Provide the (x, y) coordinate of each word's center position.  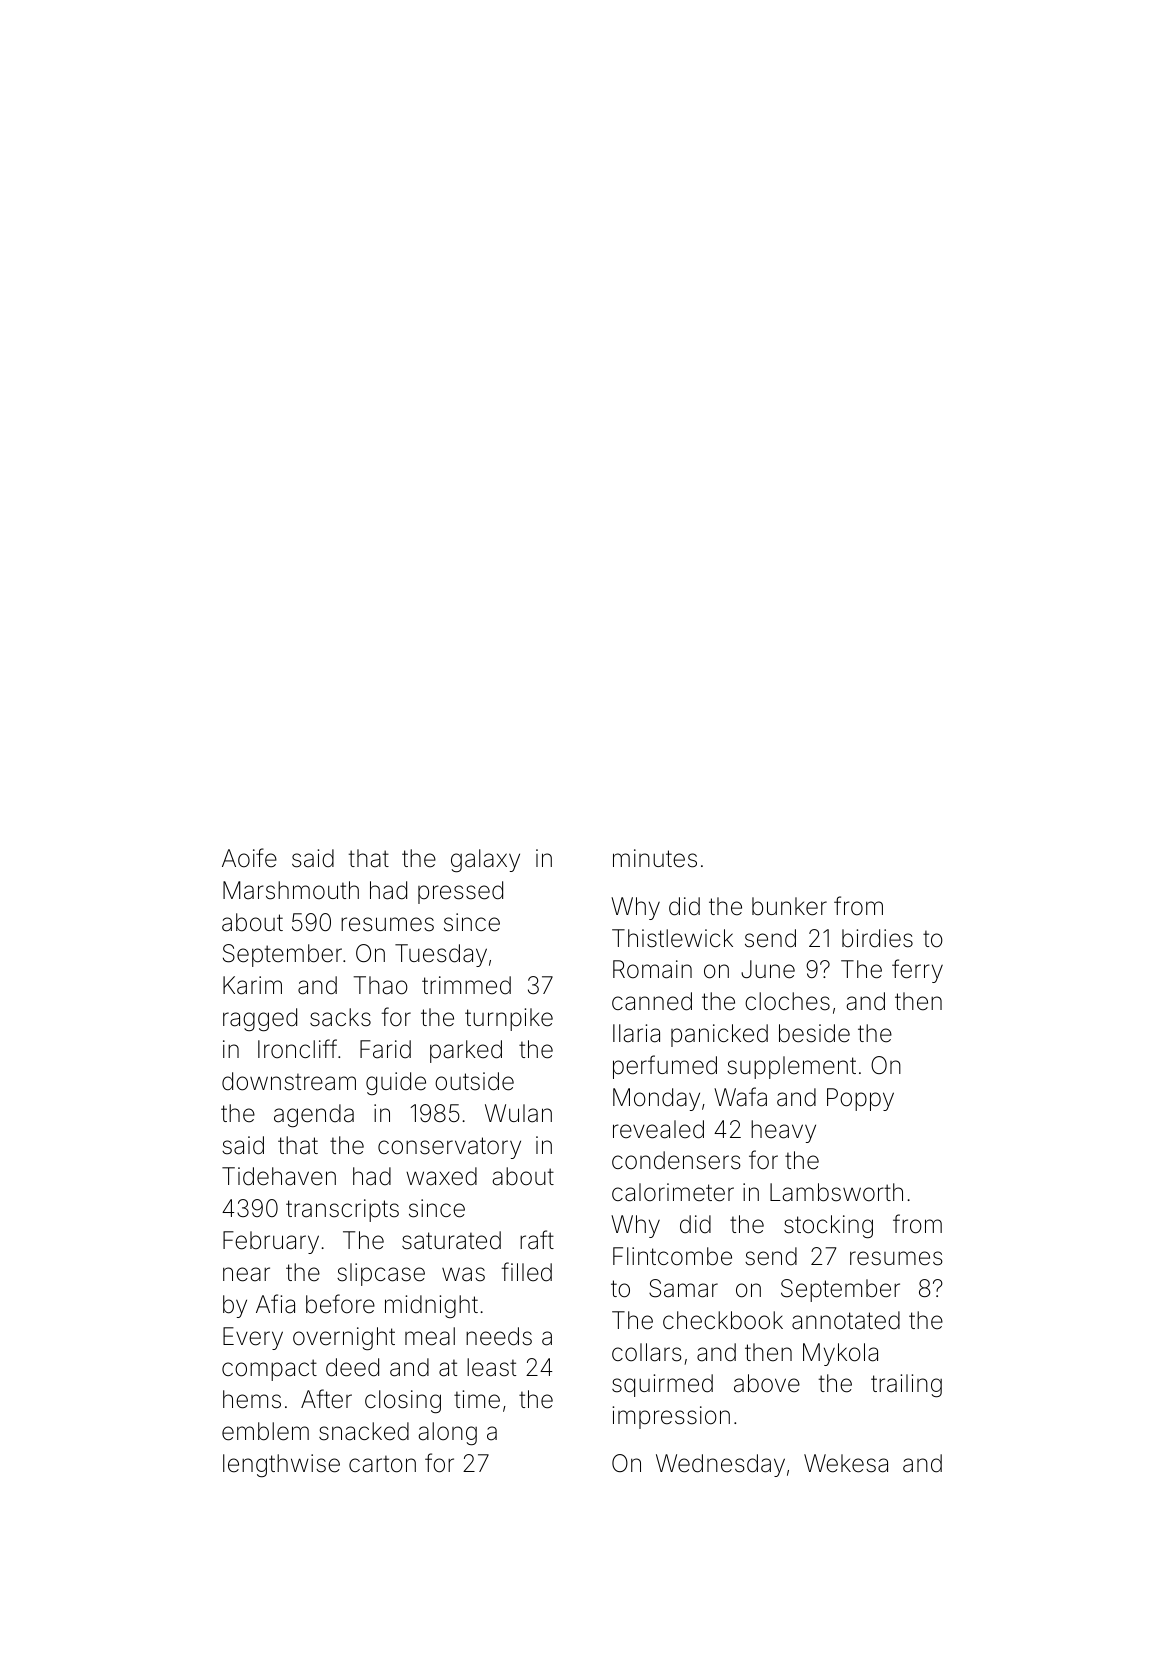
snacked (364, 1431)
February (271, 1242)
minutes (655, 858)
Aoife (249, 858)
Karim (252, 985)
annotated (846, 1320)
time (477, 1399)
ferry (917, 971)
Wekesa (846, 1463)
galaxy (485, 860)
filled (527, 1272)
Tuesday (441, 955)
